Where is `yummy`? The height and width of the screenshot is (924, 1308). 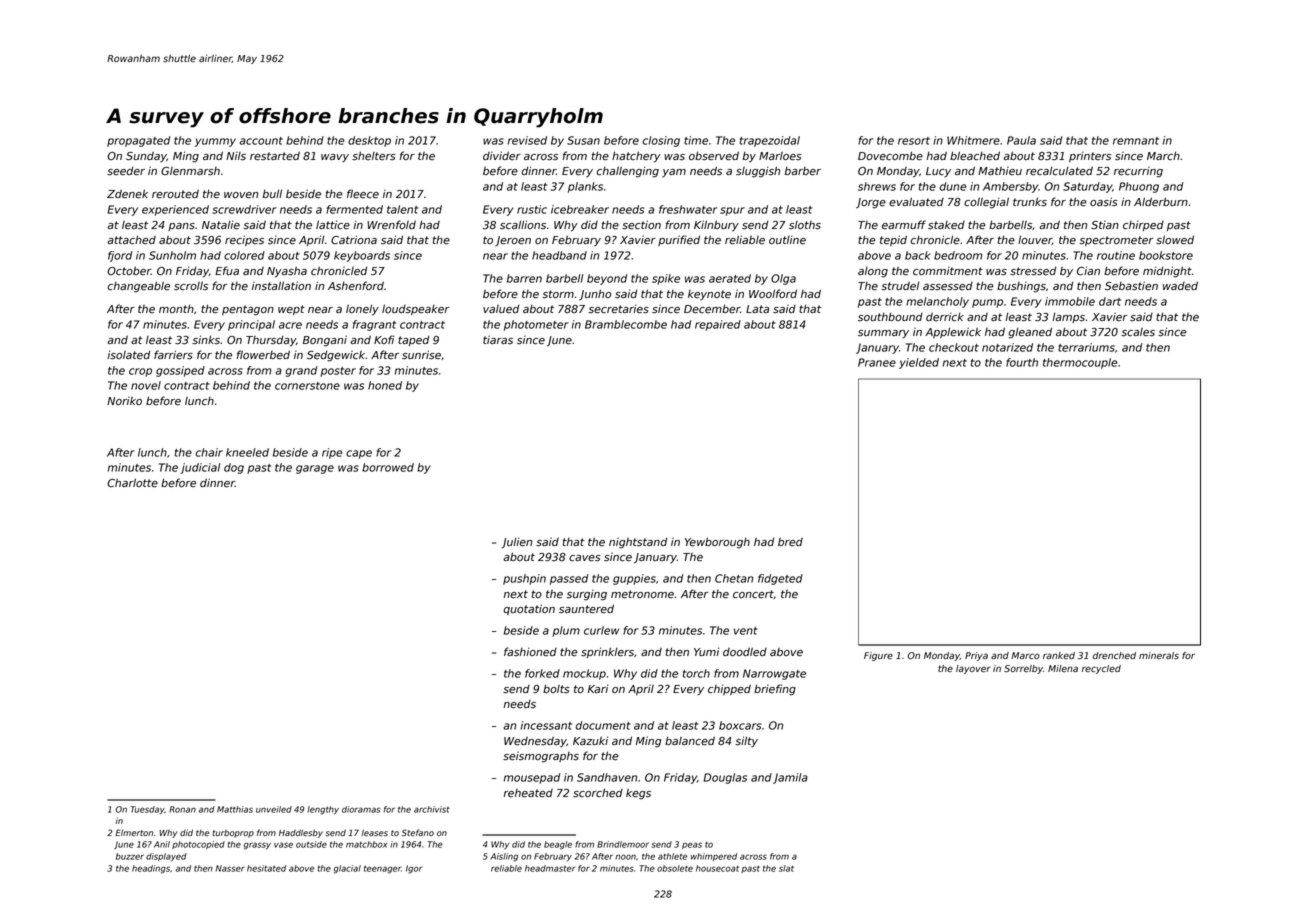
yummy is located at coordinates (215, 142).
